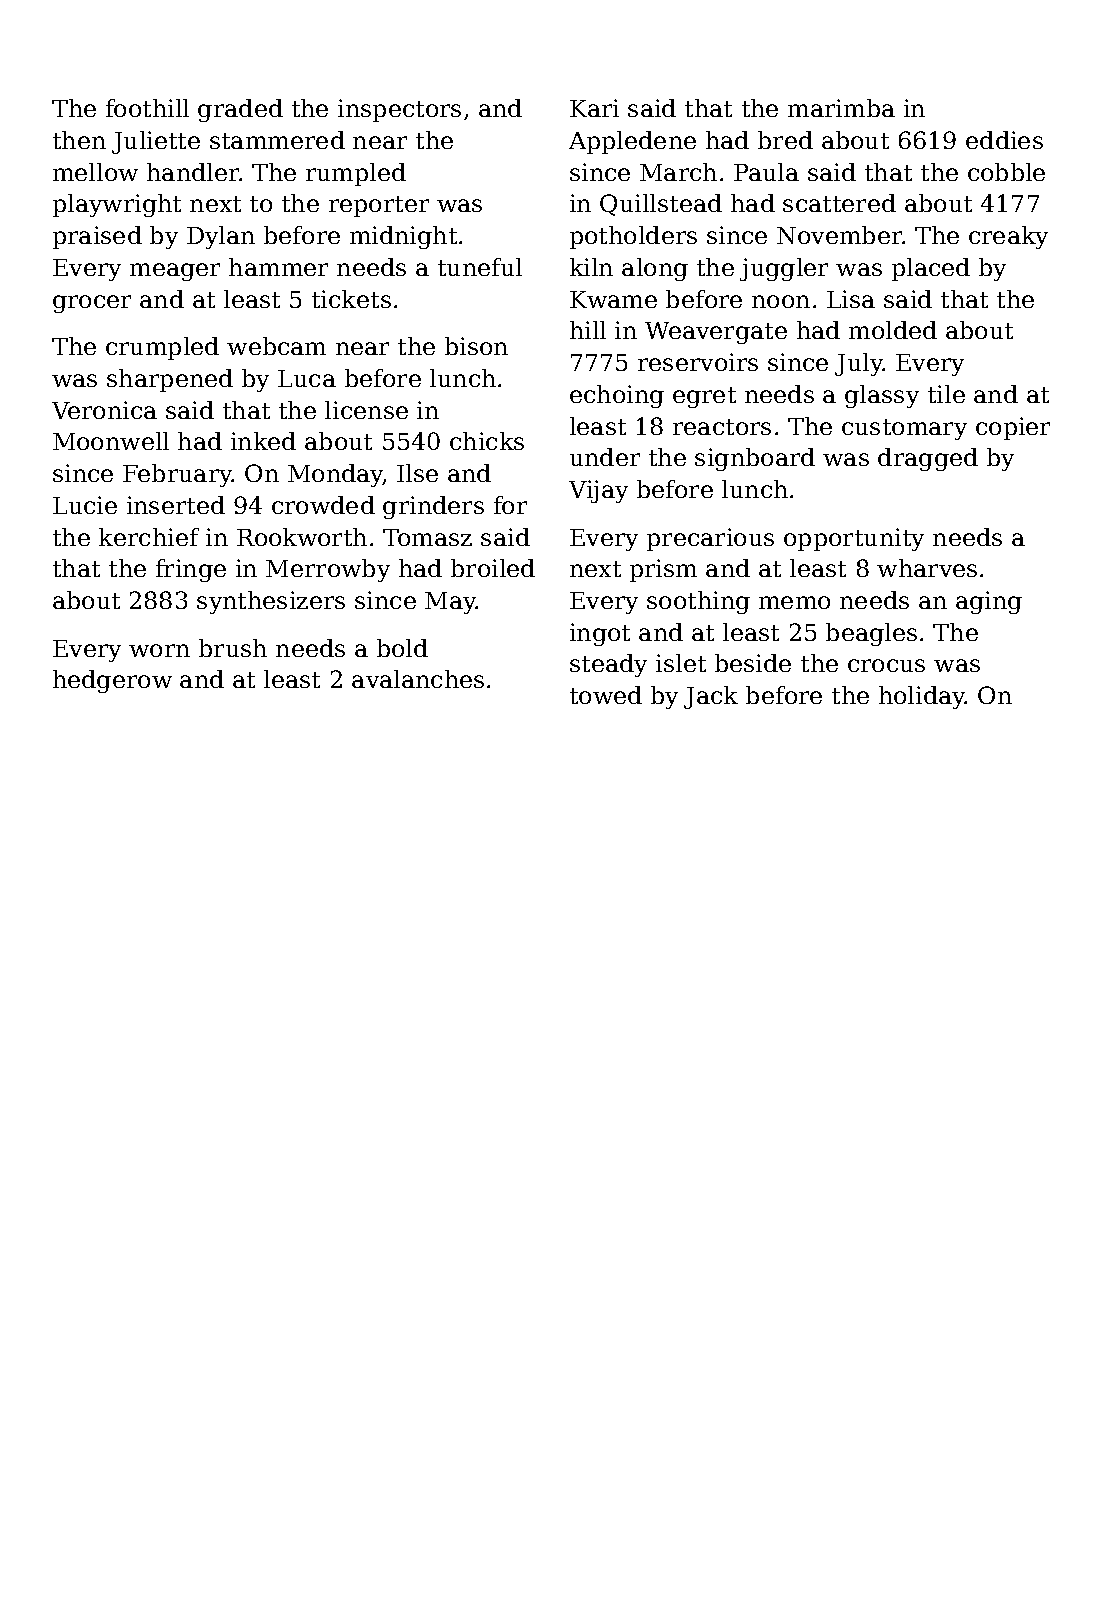 The width and height of the page is (1107, 1603). What do you see at coordinates (277, 140) in the page?
I see `stammered` at bounding box center [277, 140].
